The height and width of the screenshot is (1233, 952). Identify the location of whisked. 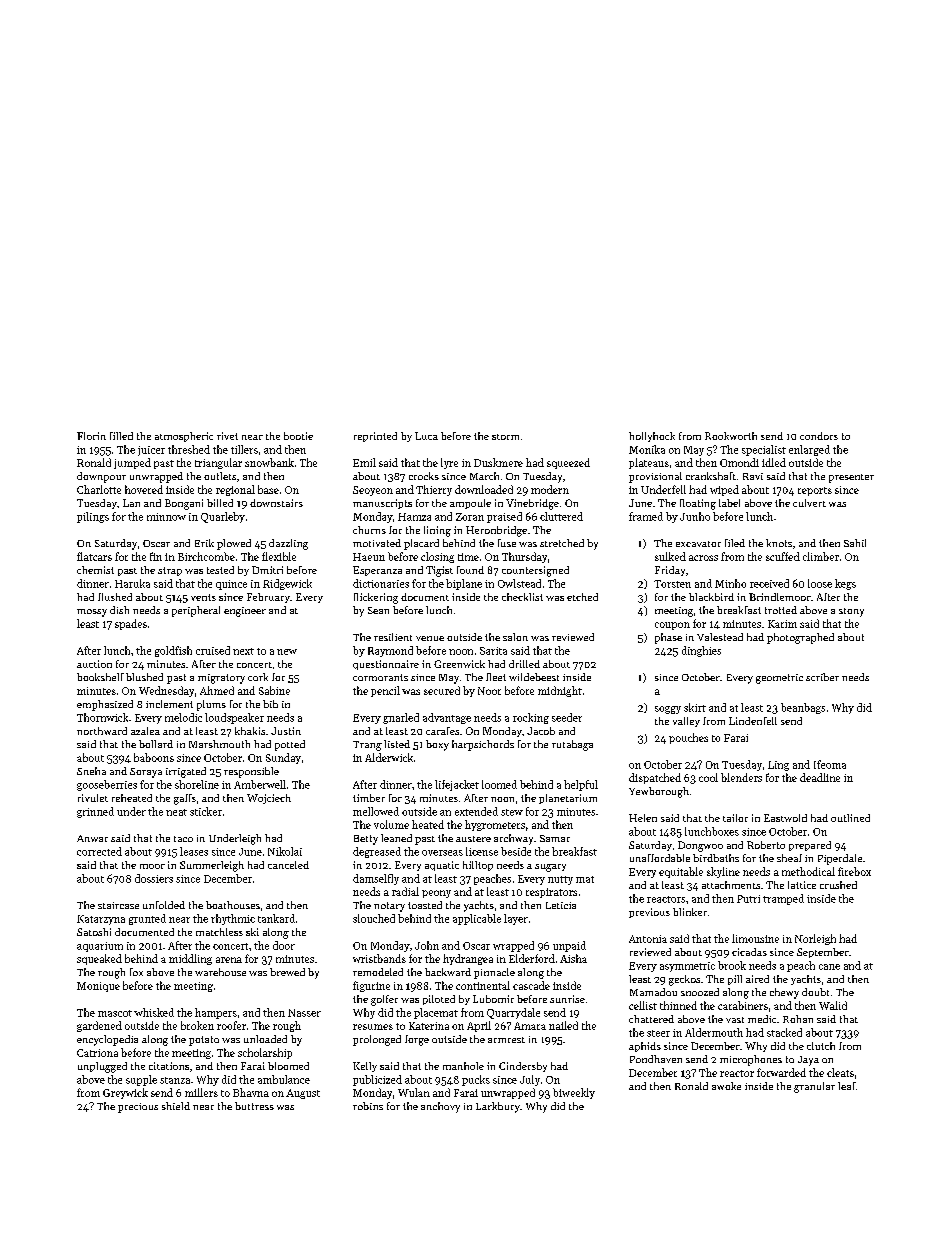
(154, 1012).
